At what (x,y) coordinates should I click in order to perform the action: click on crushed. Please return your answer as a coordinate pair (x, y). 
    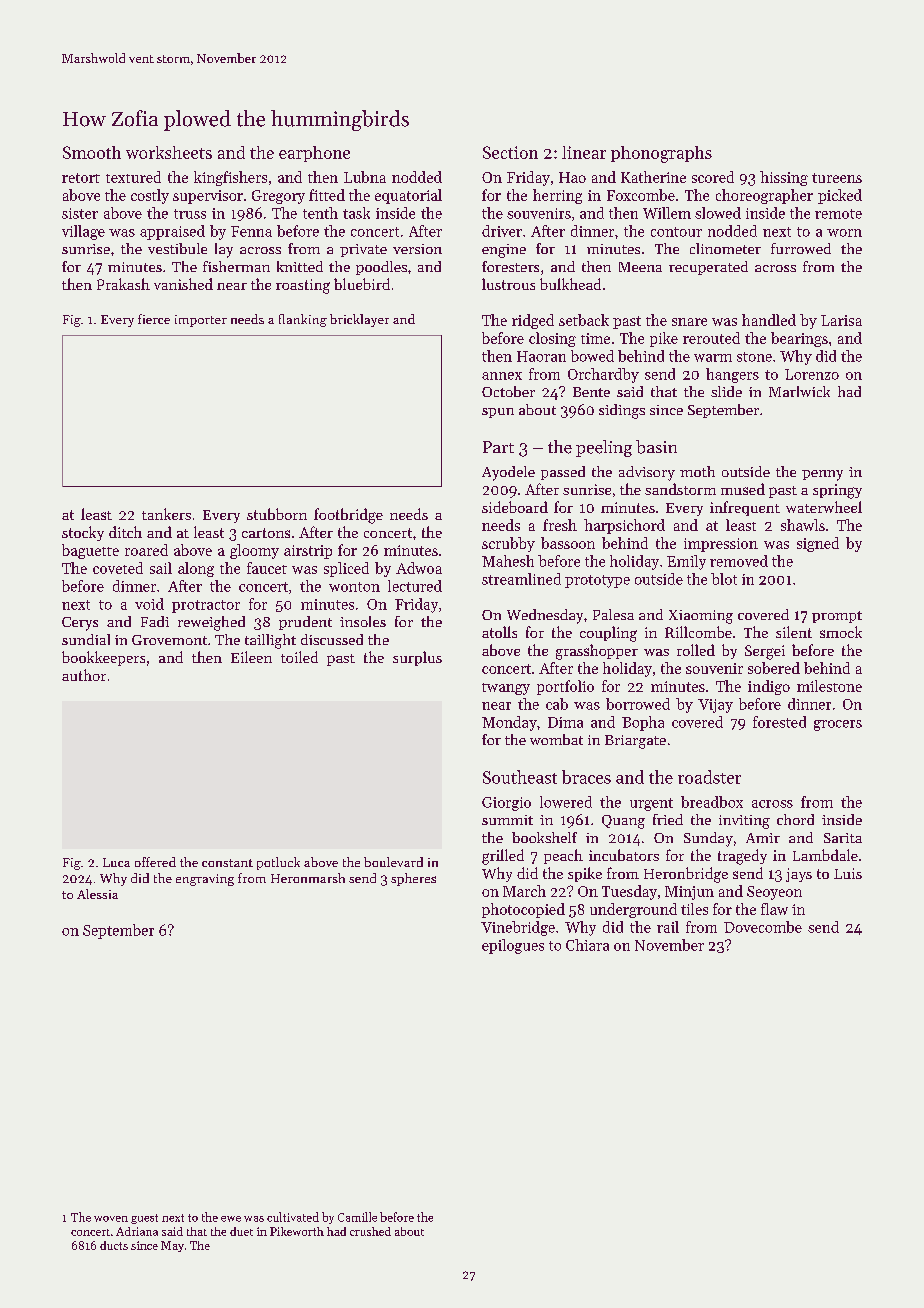
    Looking at the image, I should click on (370, 1231).
